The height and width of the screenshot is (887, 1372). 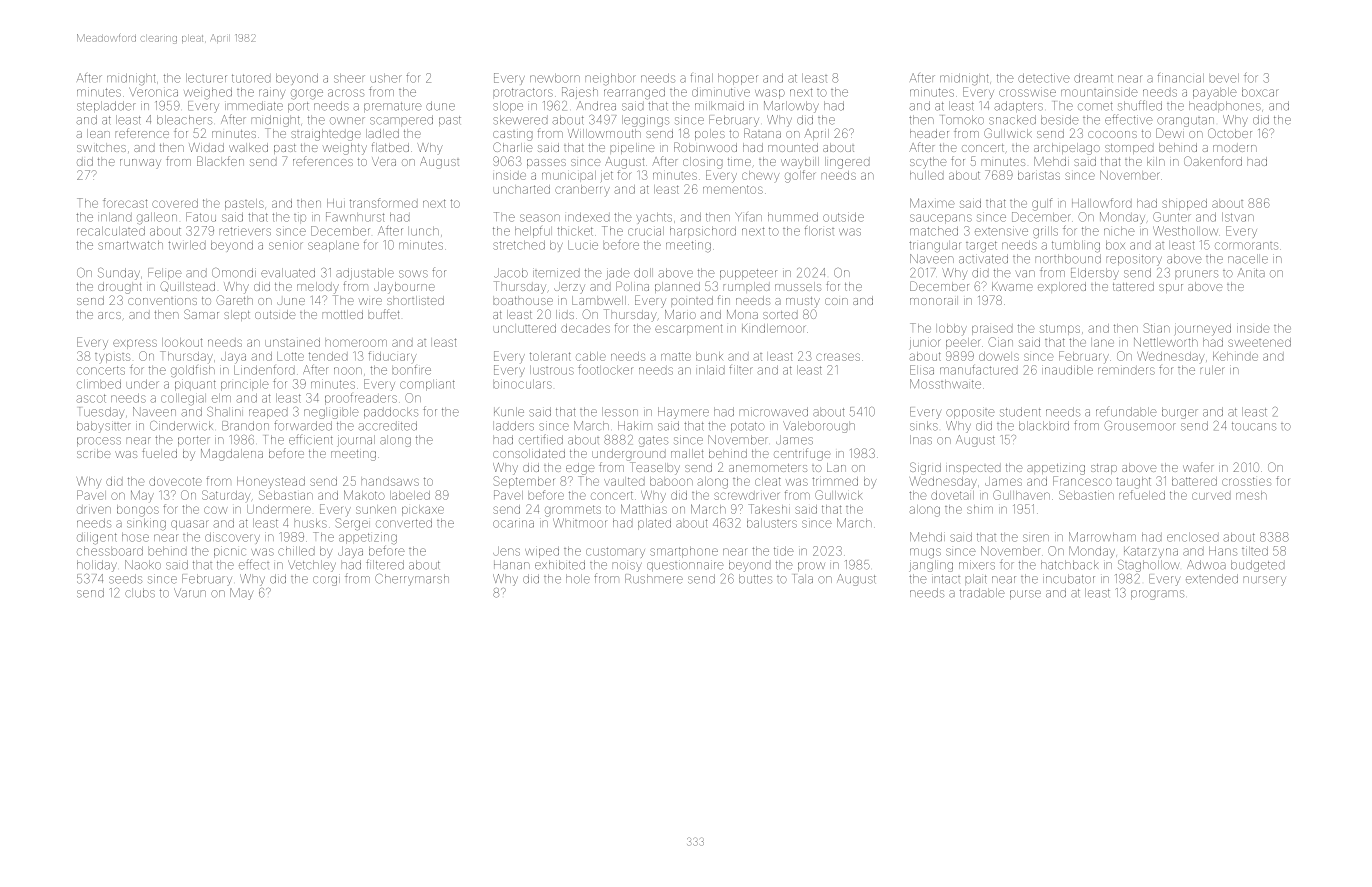 What do you see at coordinates (1184, 204) in the screenshot?
I see `shipped` at bounding box center [1184, 204].
